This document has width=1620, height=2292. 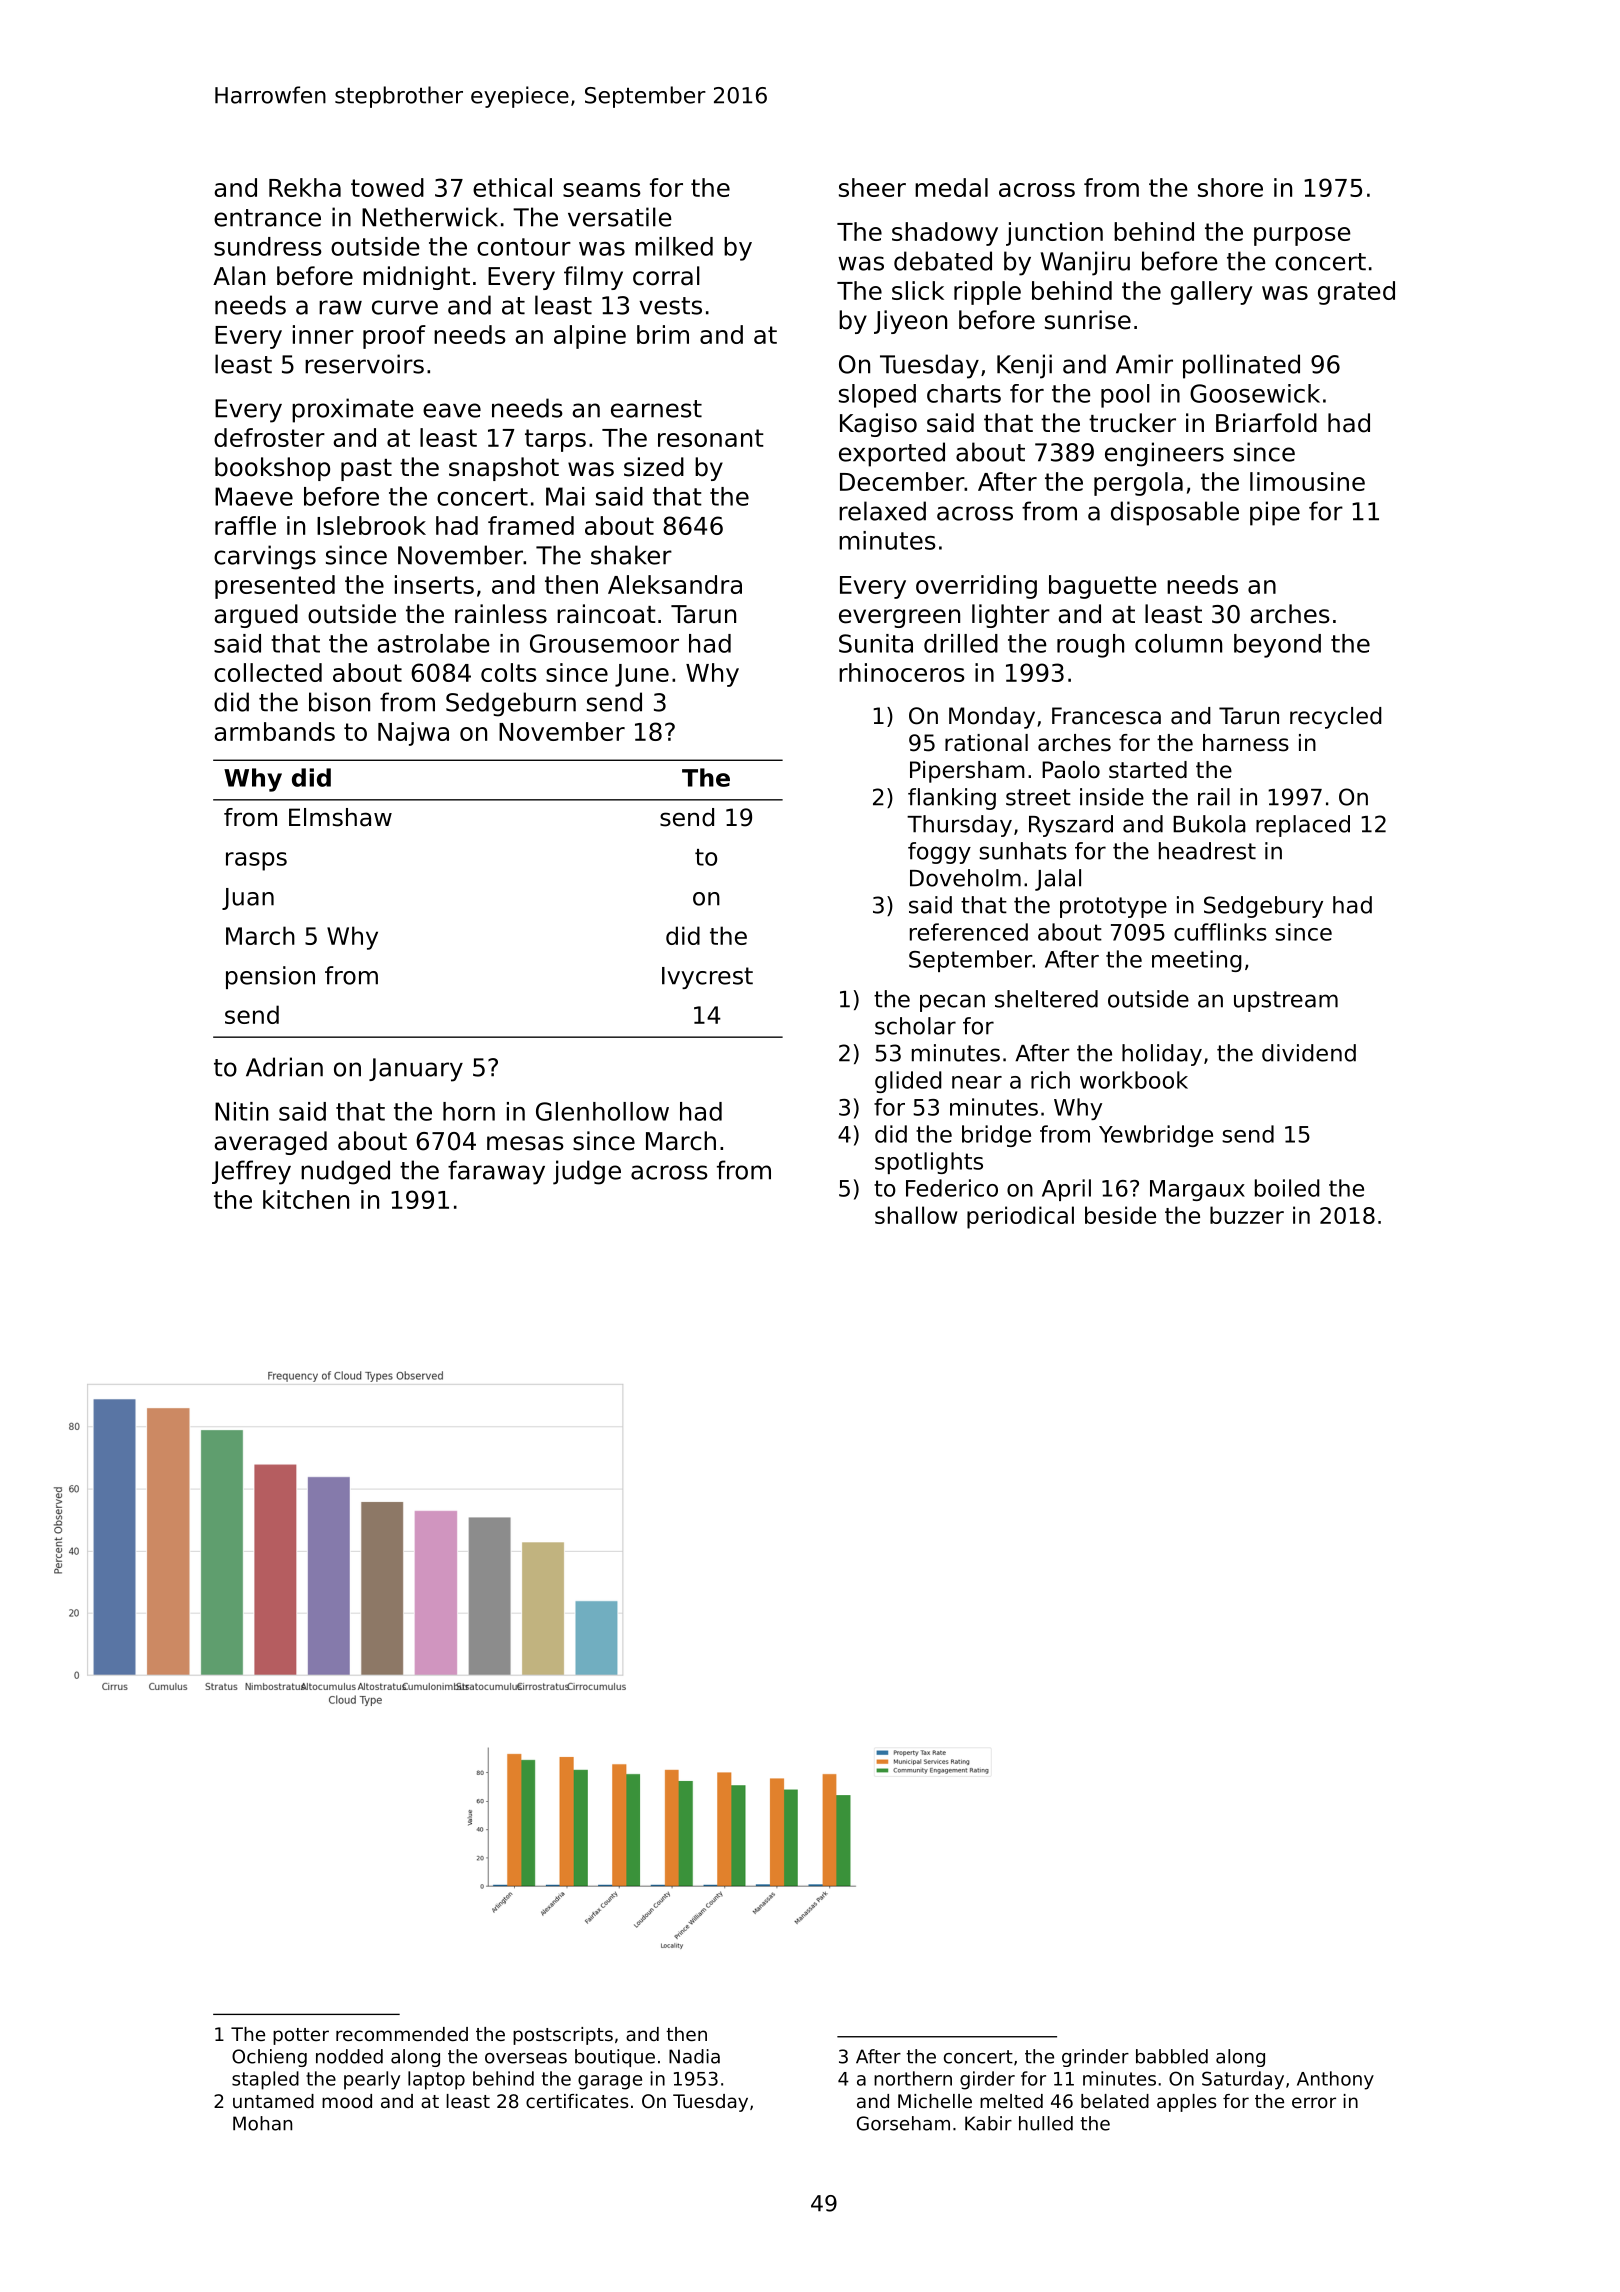 I want to click on Jeffrey, so click(x=251, y=1172).
